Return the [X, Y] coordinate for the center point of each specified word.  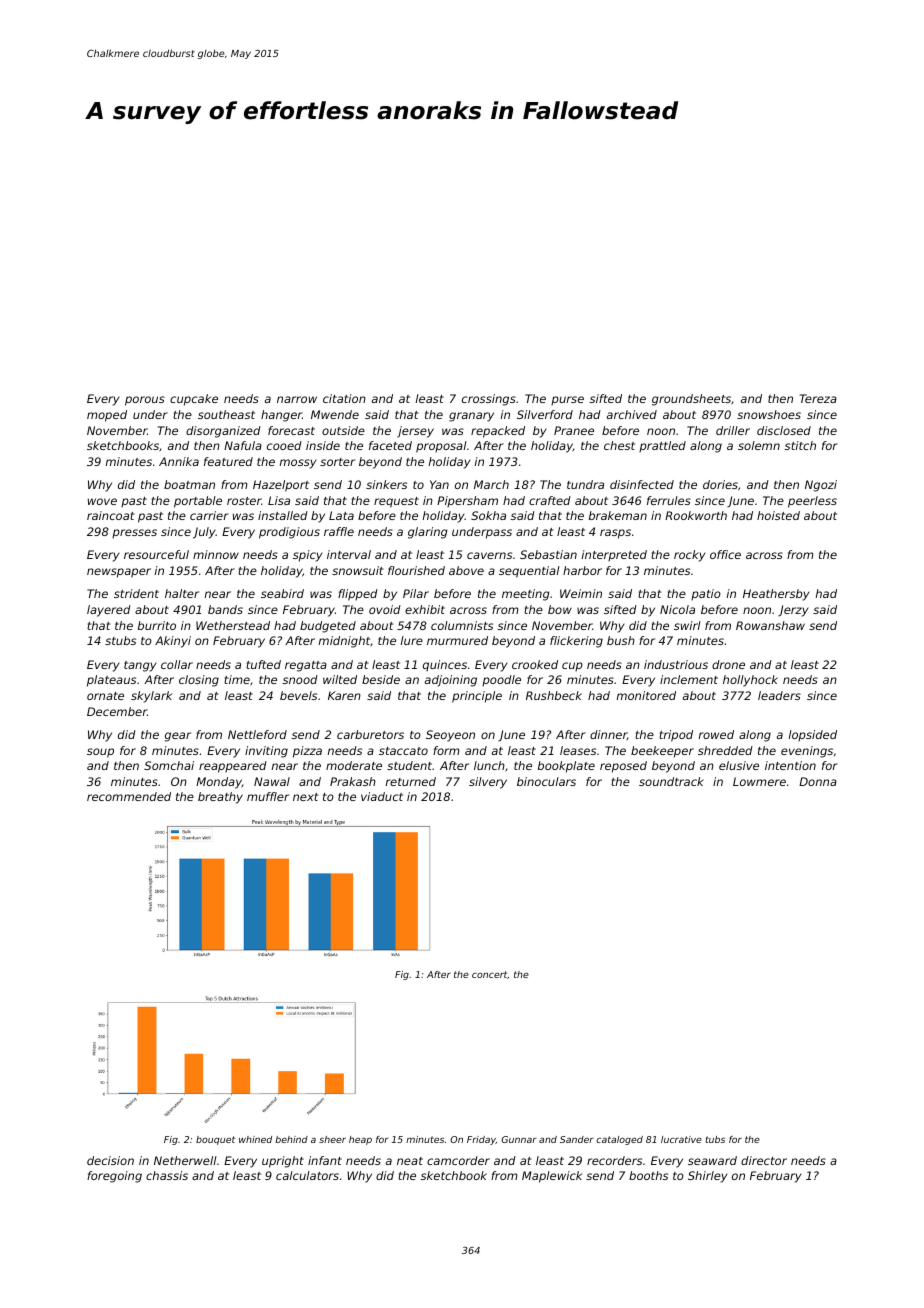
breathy [220, 798]
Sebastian [548, 554]
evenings [807, 752]
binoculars [546, 781]
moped [107, 416]
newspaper [119, 573]
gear [178, 737]
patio [706, 594]
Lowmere [759, 781]
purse [567, 400]
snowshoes [769, 414]
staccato [403, 751]
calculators [307, 1175]
